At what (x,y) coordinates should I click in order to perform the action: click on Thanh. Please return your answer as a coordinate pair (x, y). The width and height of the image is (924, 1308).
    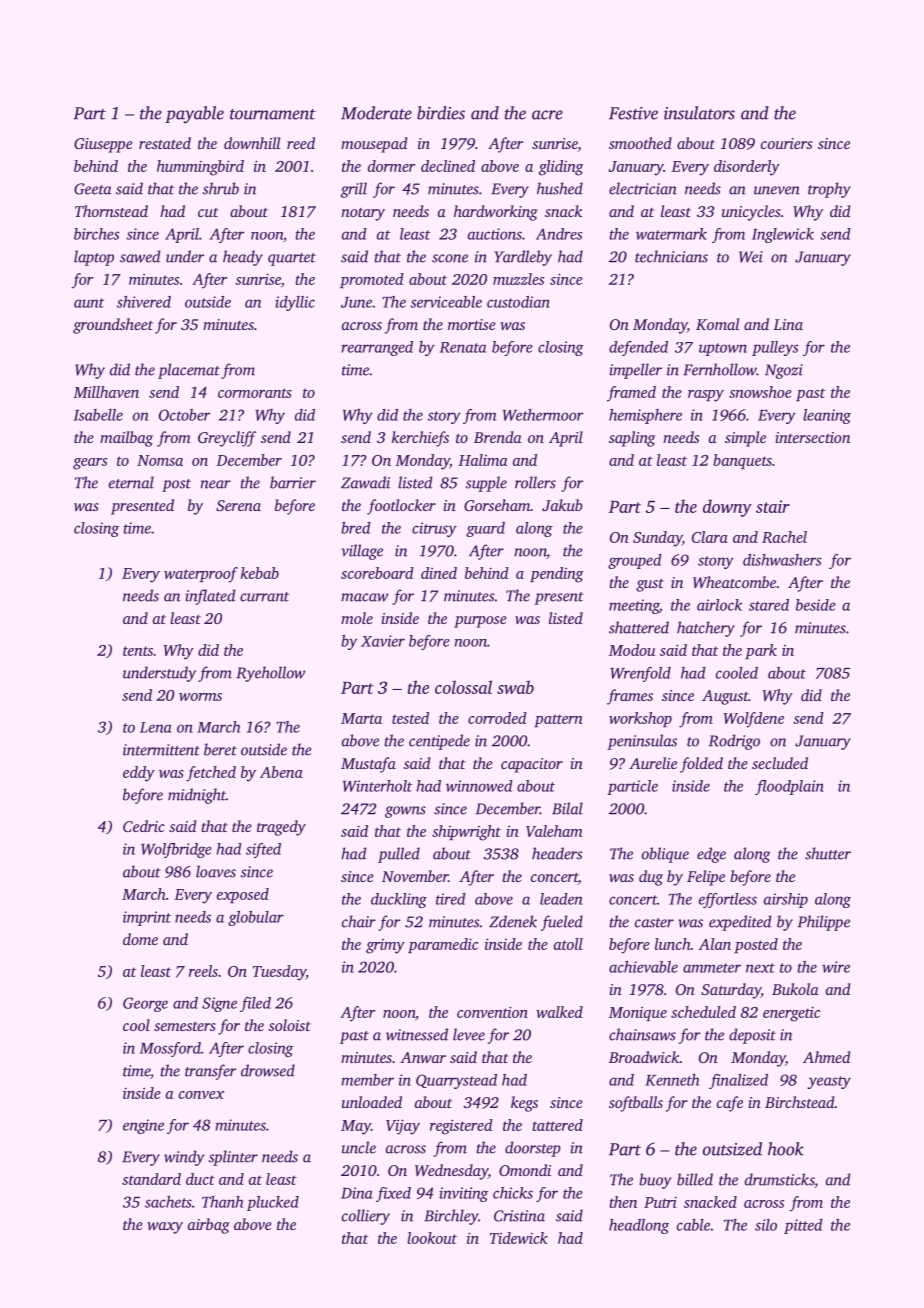
    Looking at the image, I should click on (222, 1202).
